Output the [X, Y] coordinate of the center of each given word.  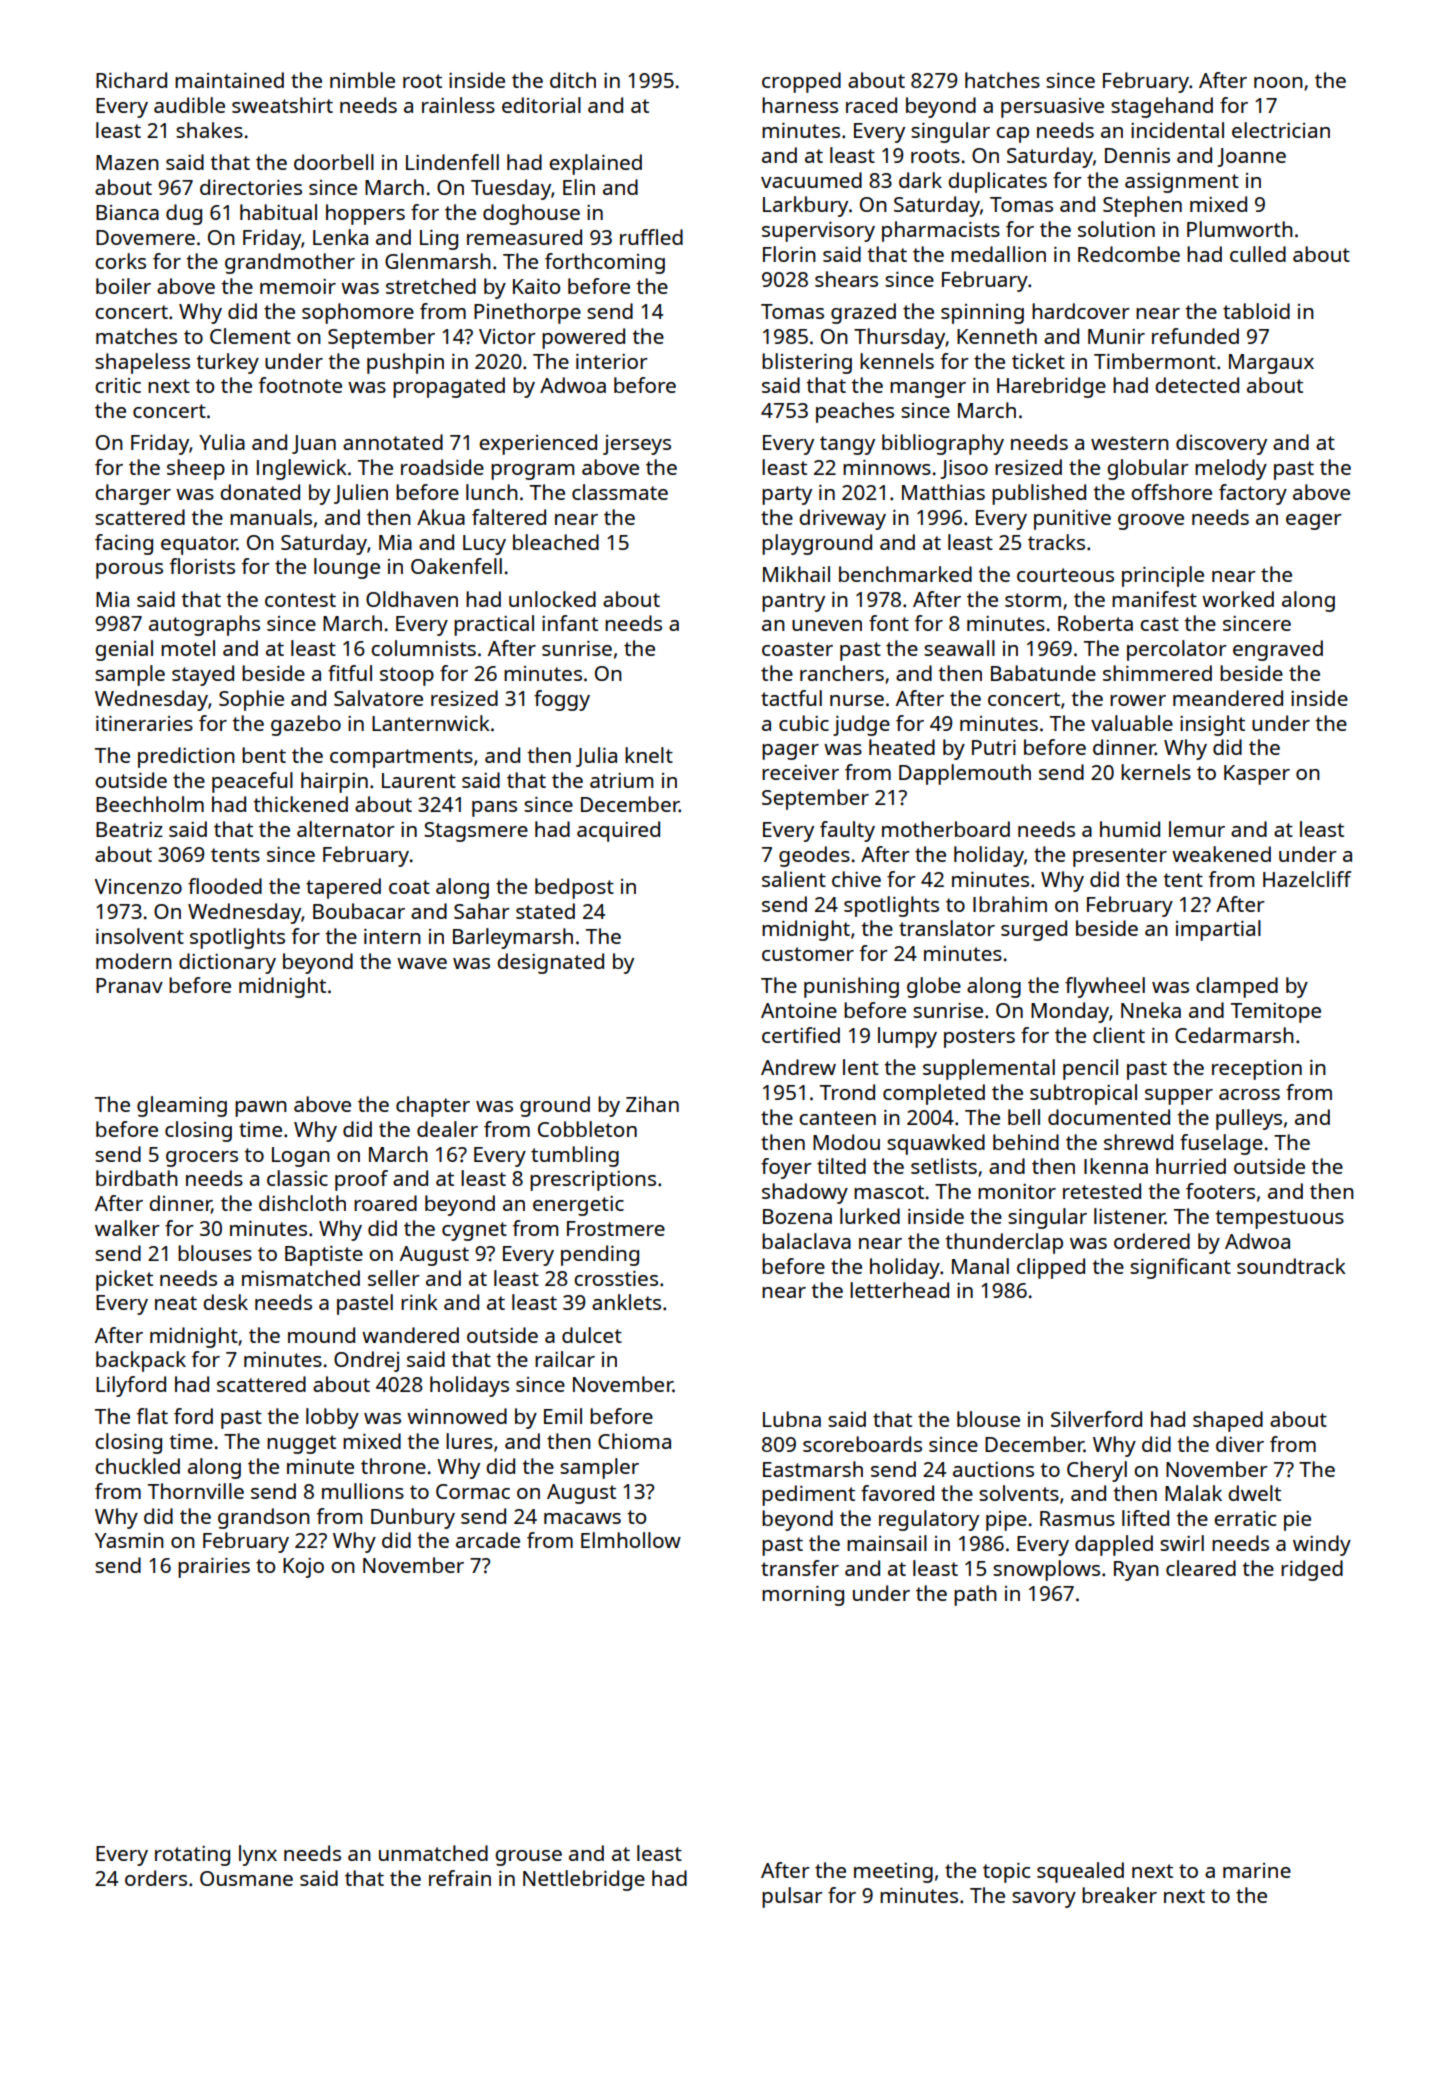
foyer [786, 1168]
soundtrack [1291, 1266]
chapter [433, 1106]
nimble [362, 80]
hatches [1002, 80]
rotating [192, 1856]
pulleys [1249, 1119]
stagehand [1162, 107]
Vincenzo [138, 886]
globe [934, 987]
